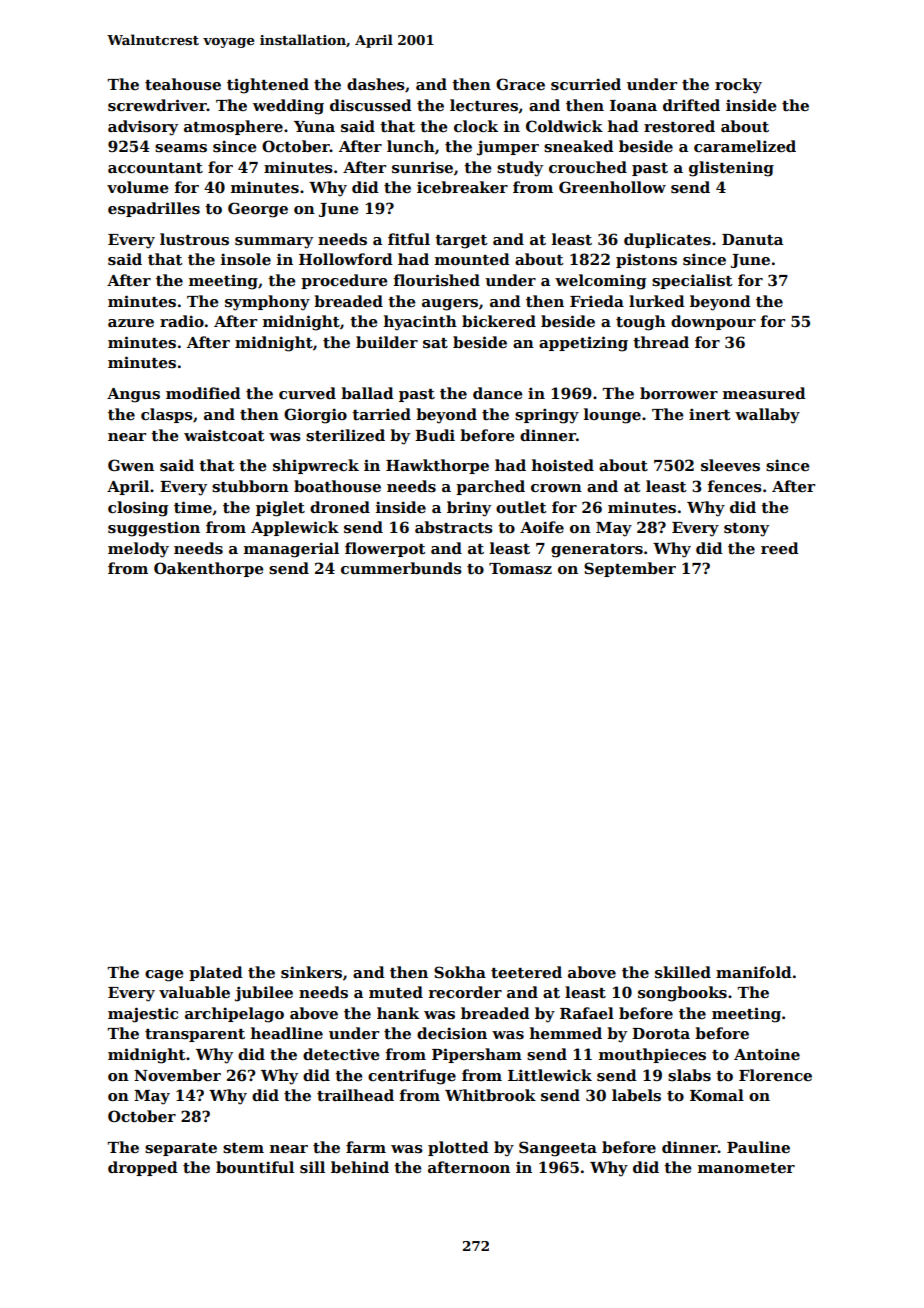  What do you see at coordinates (738, 86) in the screenshot?
I see `rocky` at bounding box center [738, 86].
